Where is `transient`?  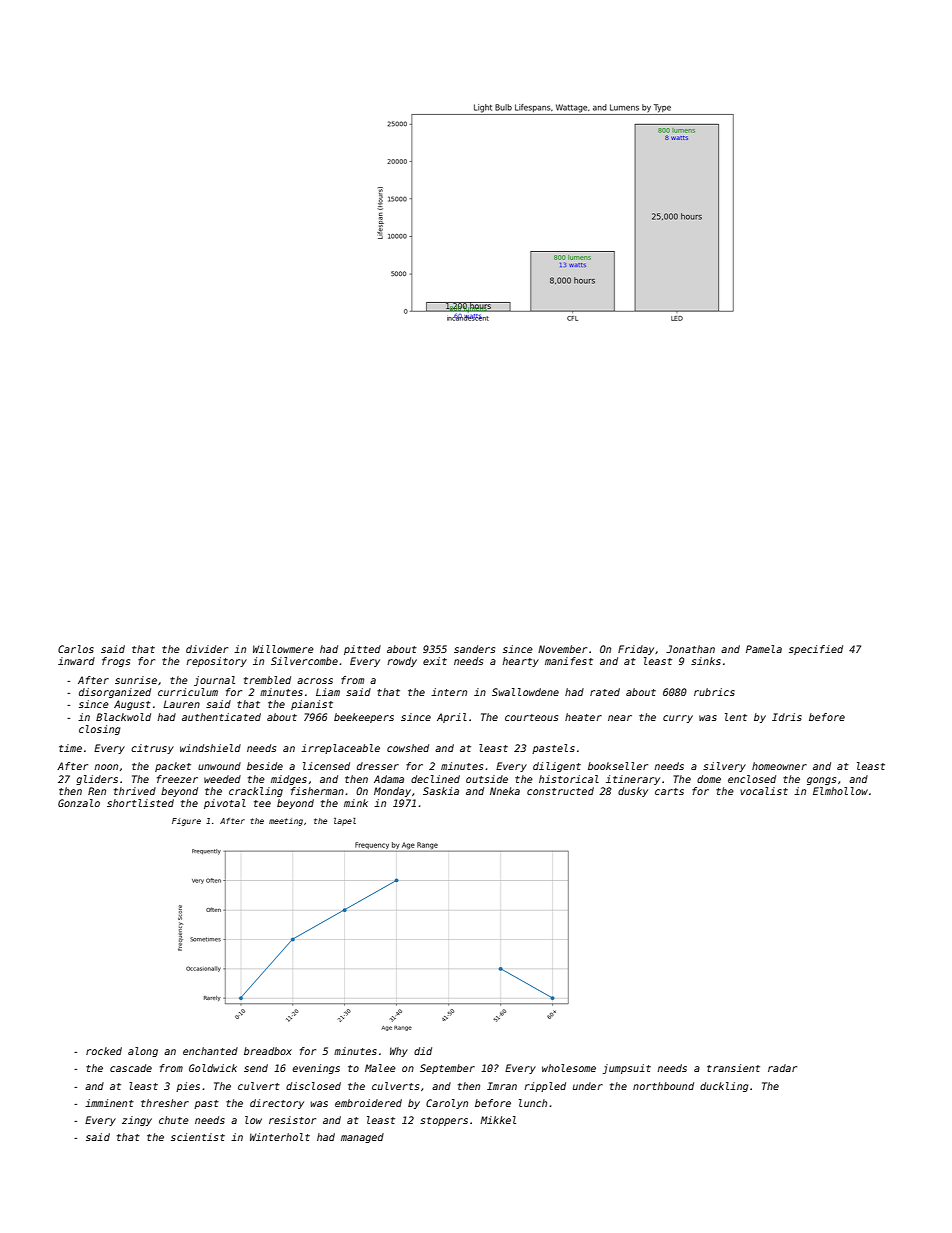
transient is located at coordinates (733, 1068).
